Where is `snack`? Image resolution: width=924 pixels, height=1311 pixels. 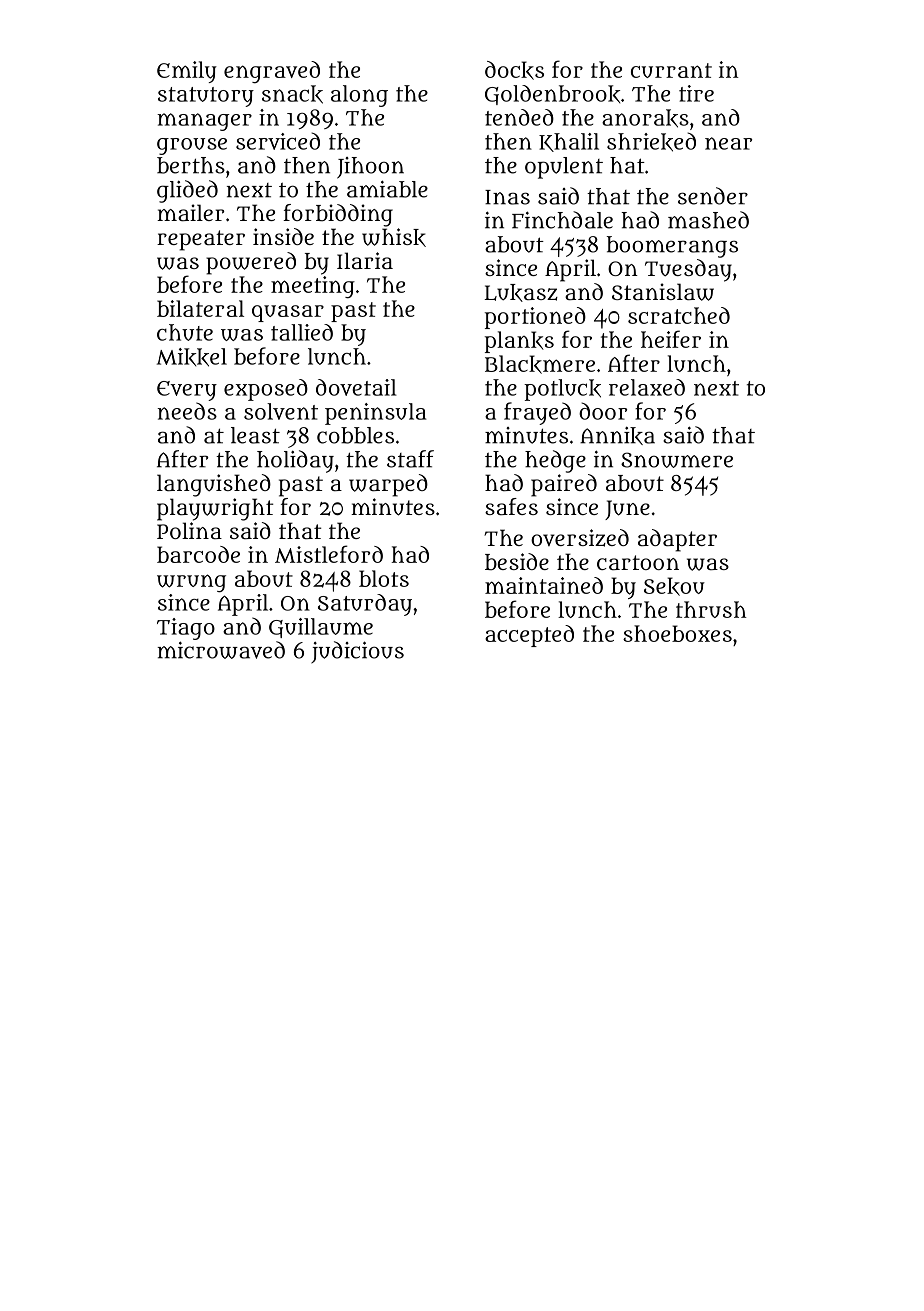 snack is located at coordinates (292, 94).
